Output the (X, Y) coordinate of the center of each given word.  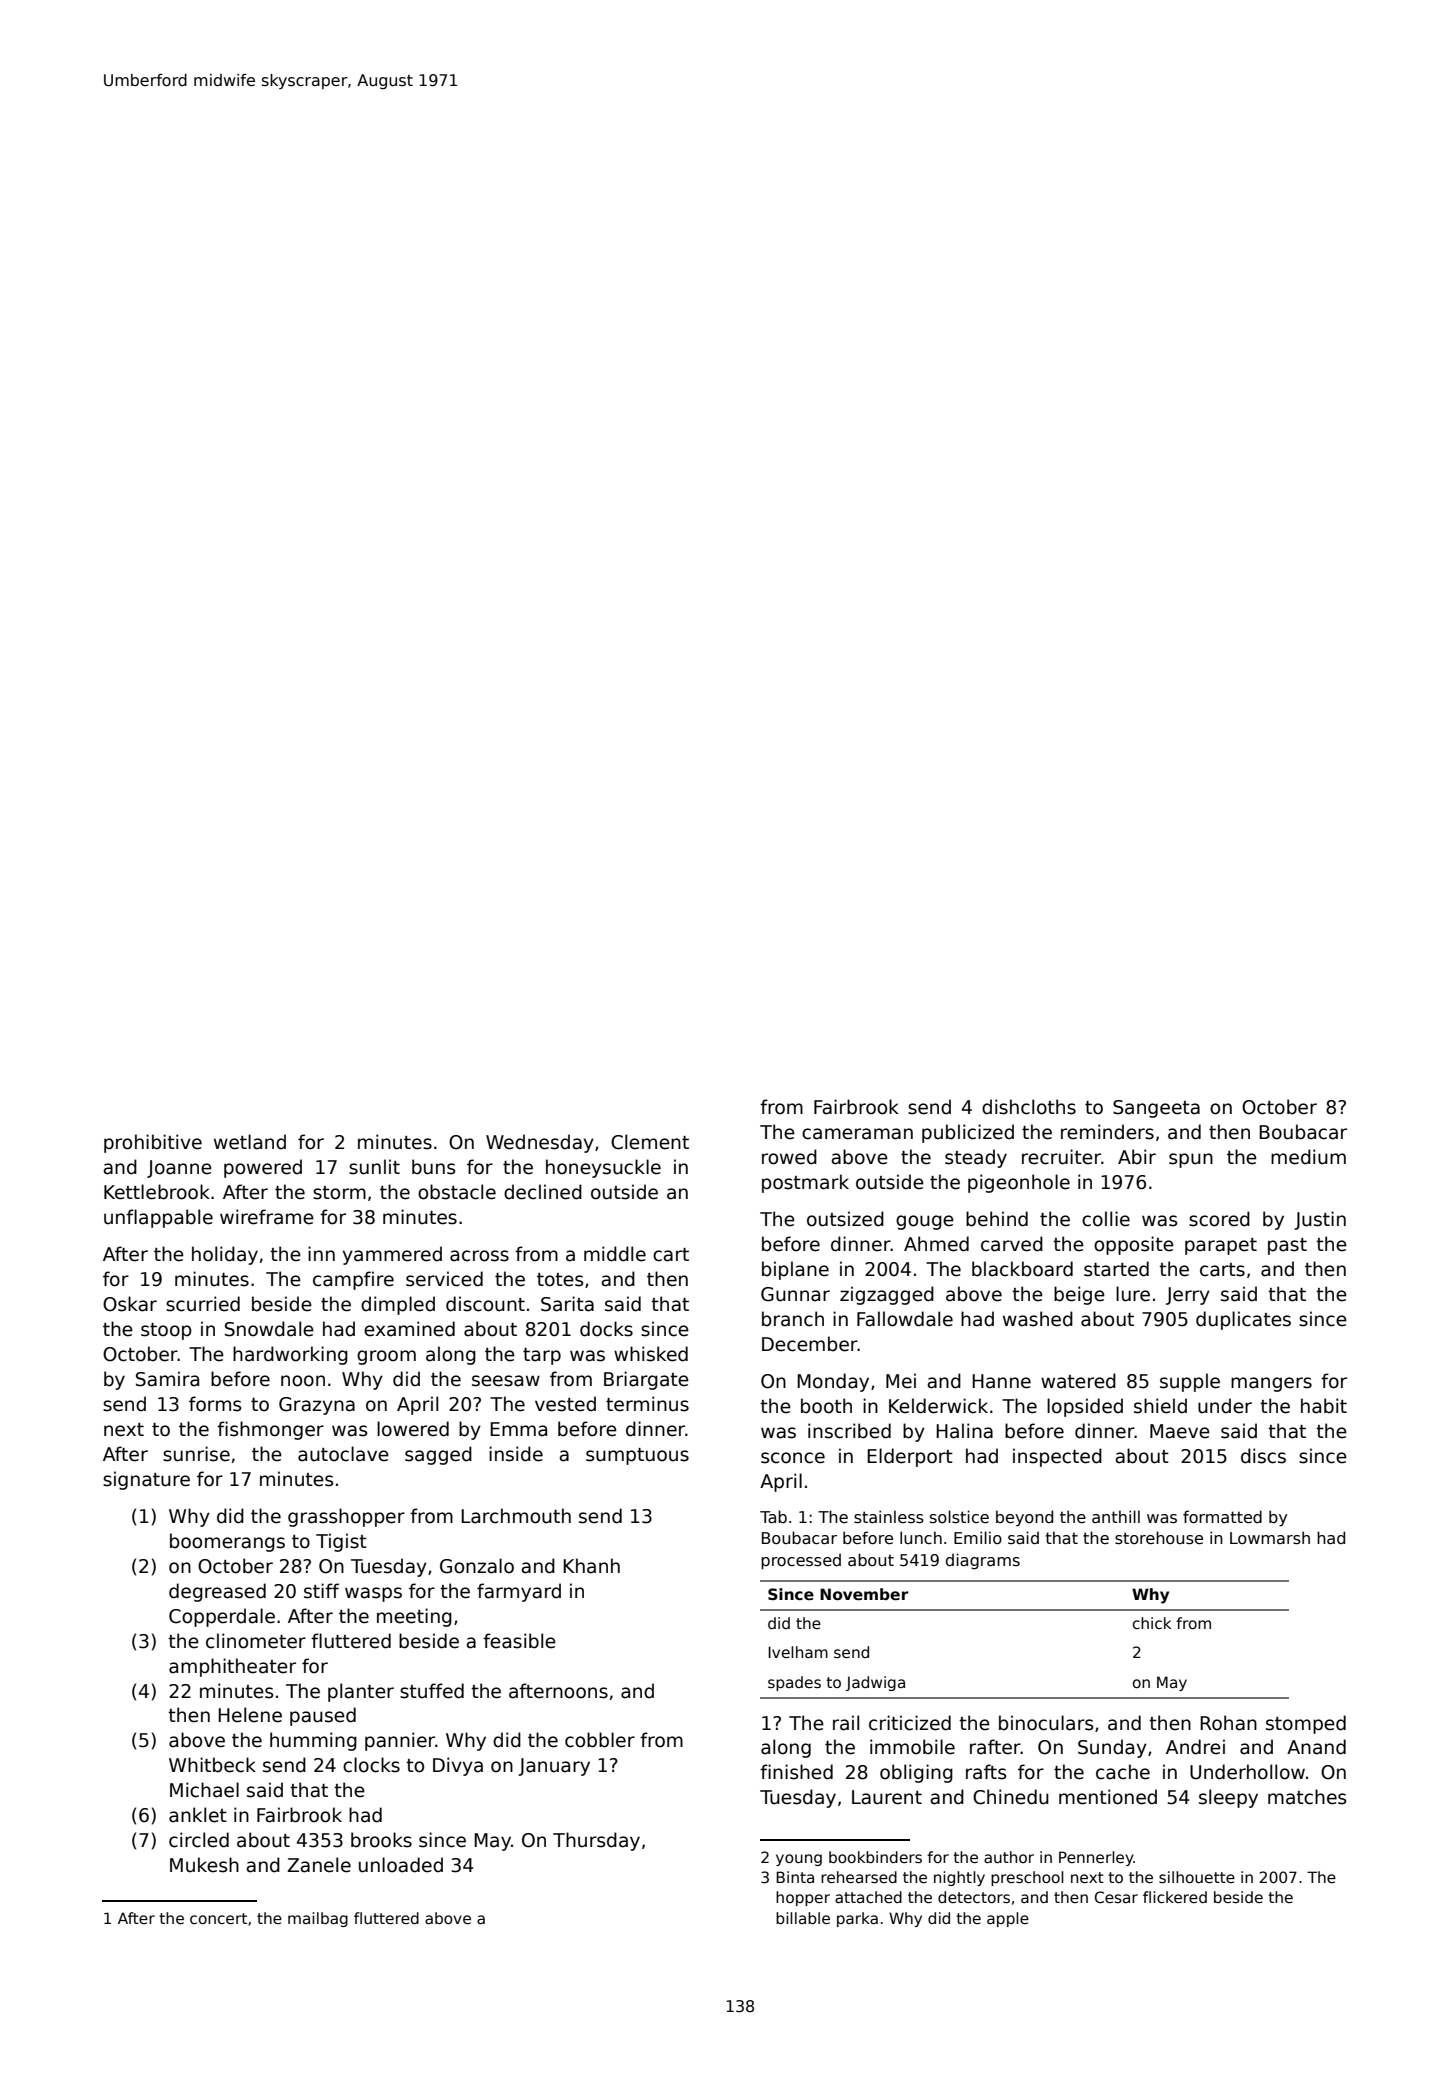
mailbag (318, 1919)
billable (803, 1918)
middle (615, 1254)
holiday (225, 1255)
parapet (1221, 1246)
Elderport (910, 1457)
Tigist (341, 1542)
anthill (1116, 1516)
